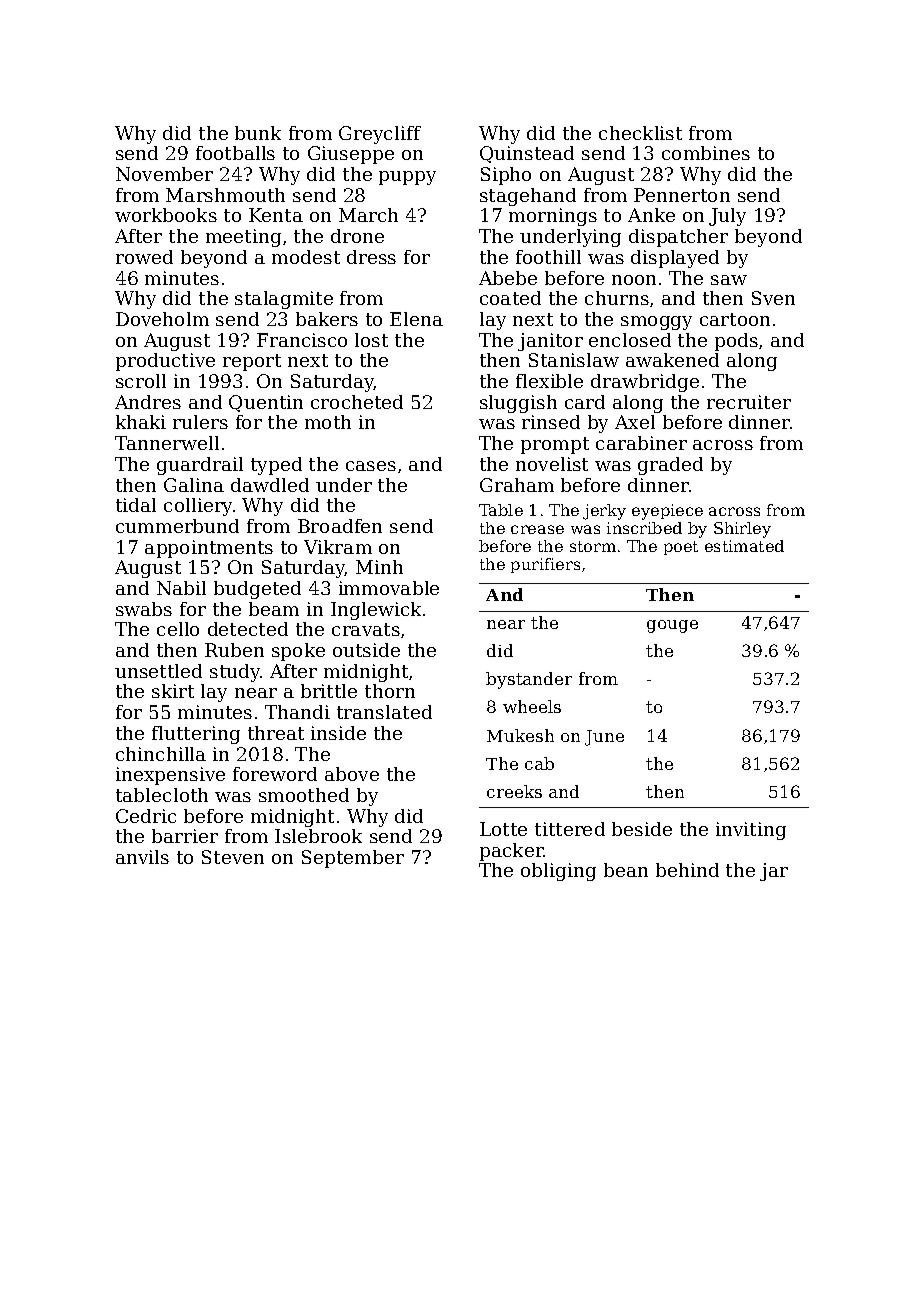 The height and width of the screenshot is (1308, 924). Describe the element at coordinates (258, 133) in the screenshot. I see `bunk` at that location.
